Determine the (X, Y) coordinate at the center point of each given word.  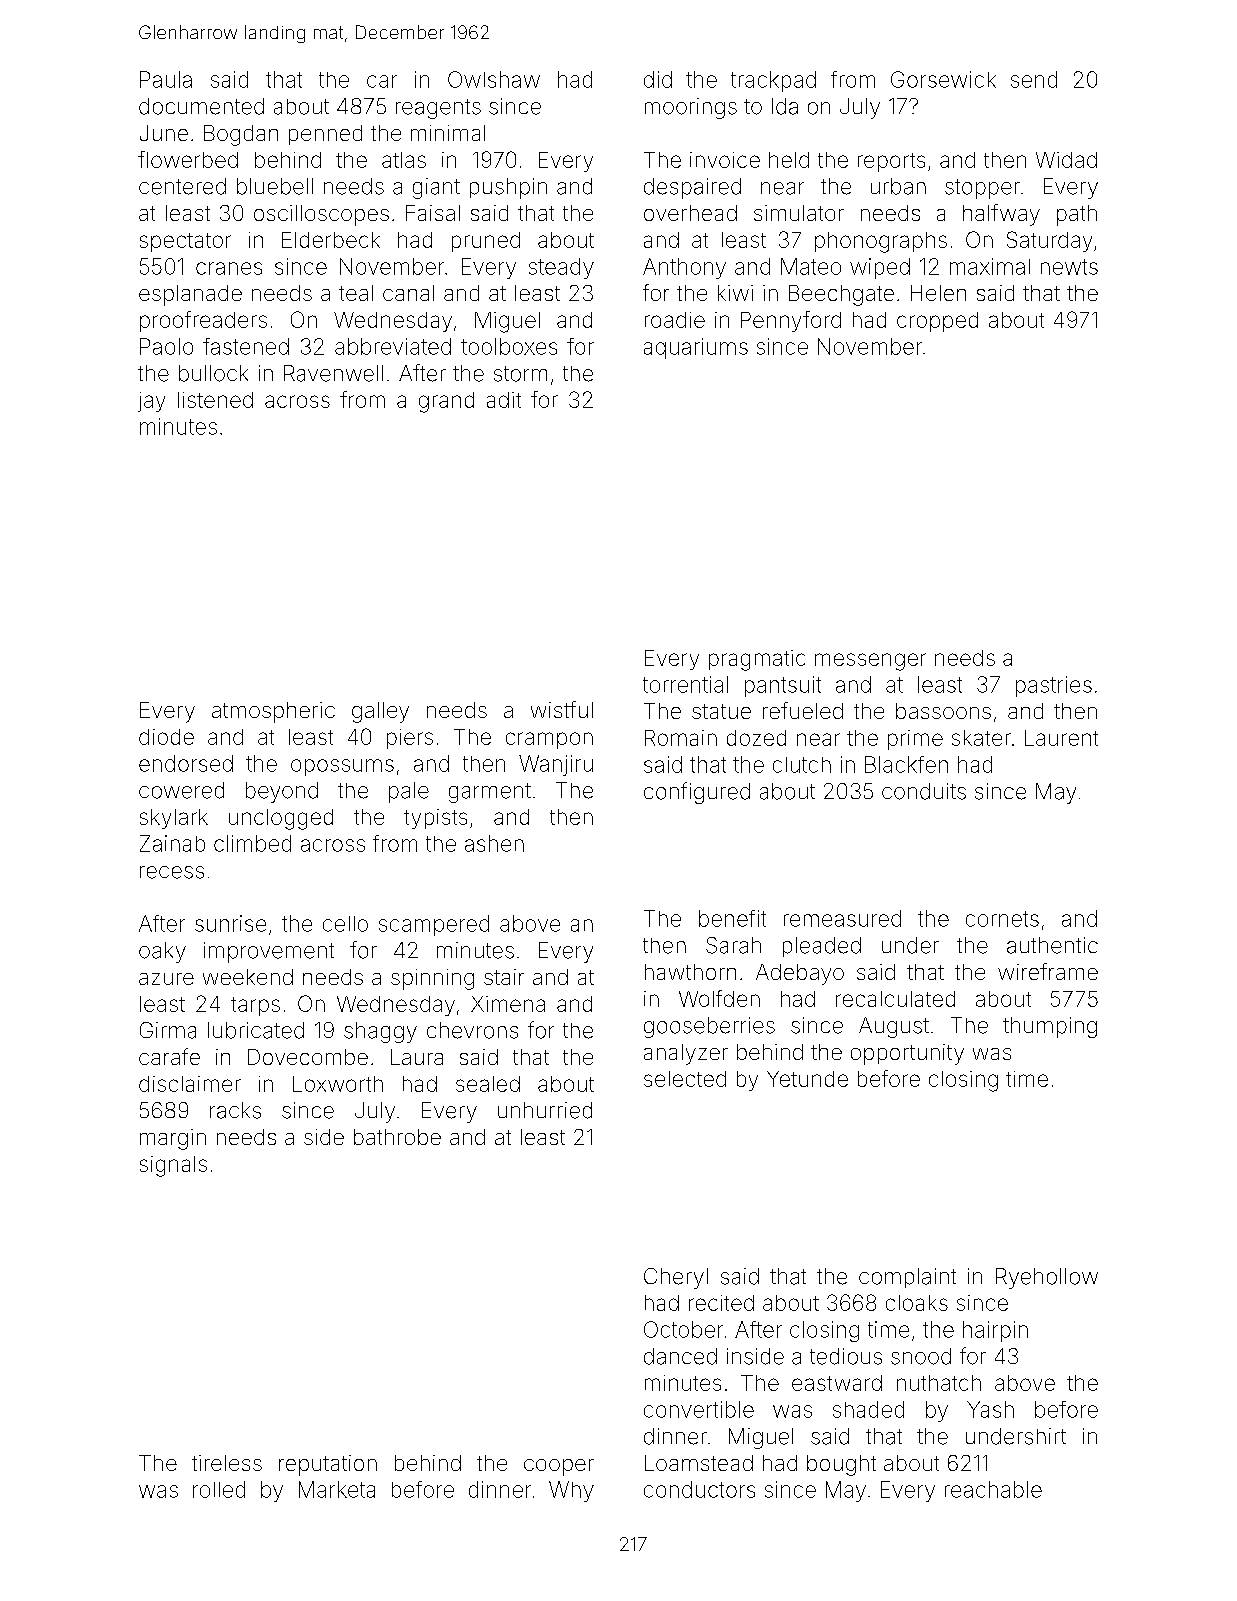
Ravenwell (333, 373)
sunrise (230, 923)
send (1034, 79)
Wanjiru (556, 765)
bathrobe (397, 1137)
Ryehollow (1047, 1278)
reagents (438, 109)
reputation (328, 1465)
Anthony (684, 268)
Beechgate (841, 295)
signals (173, 1166)
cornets (1002, 919)
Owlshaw (494, 79)
